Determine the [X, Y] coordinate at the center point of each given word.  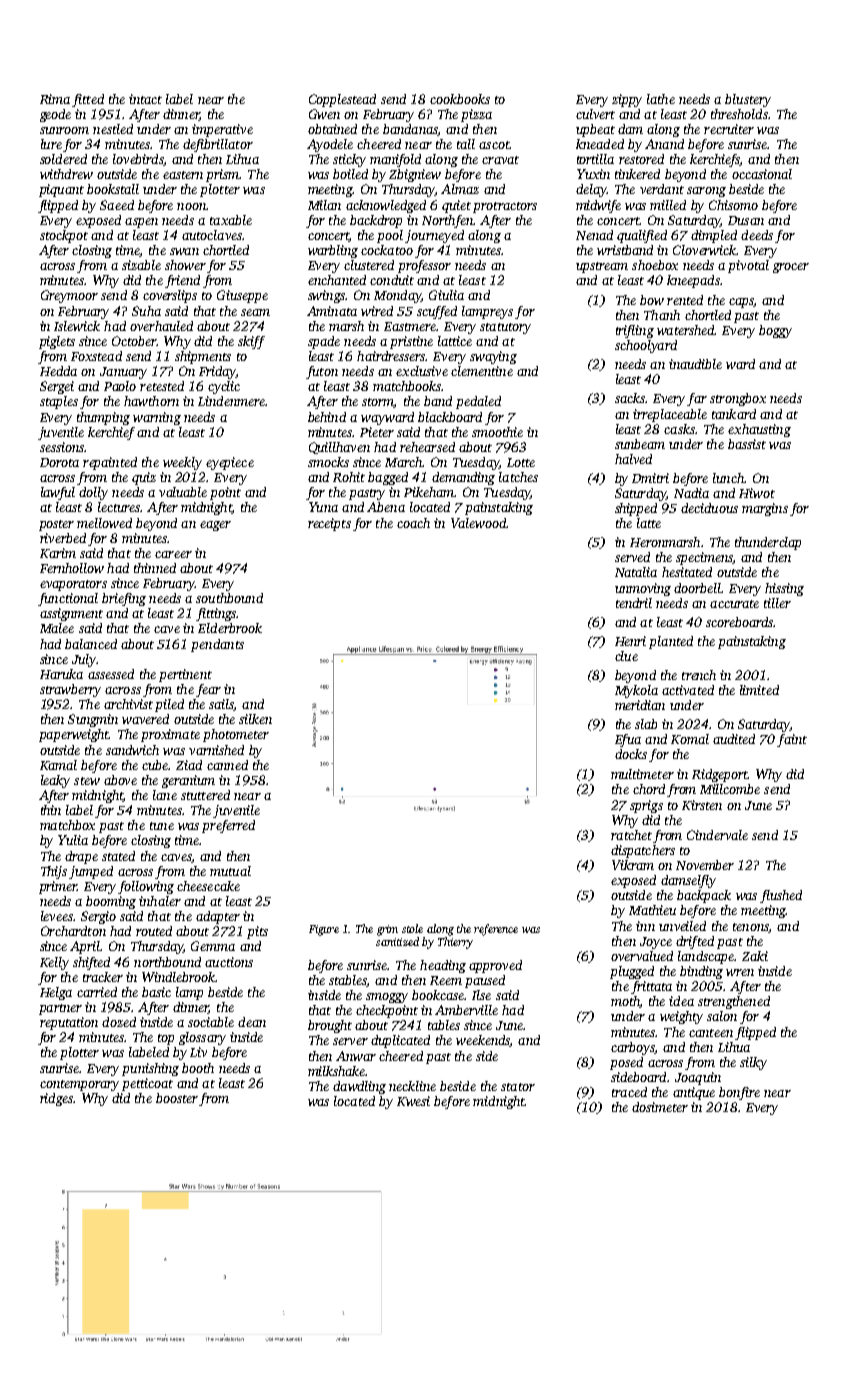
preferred [228, 826]
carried [97, 992]
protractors [505, 207]
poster [56, 525]
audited [734, 739]
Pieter [377, 432]
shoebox [655, 265]
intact [145, 99]
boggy [775, 331]
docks [631, 754]
